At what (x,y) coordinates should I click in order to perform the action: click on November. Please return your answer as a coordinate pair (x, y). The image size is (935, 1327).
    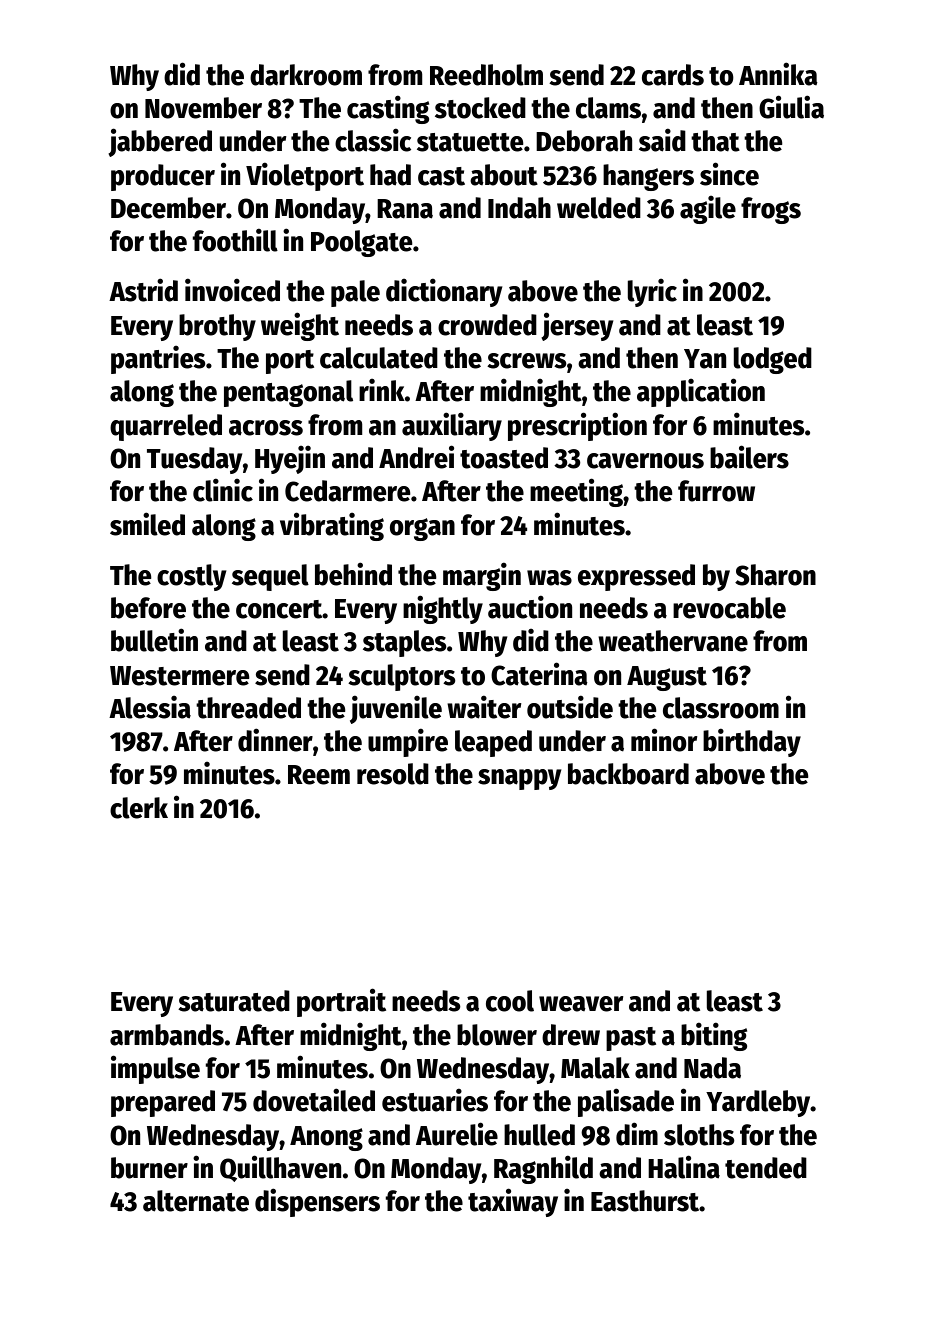
    Looking at the image, I should click on (203, 108).
